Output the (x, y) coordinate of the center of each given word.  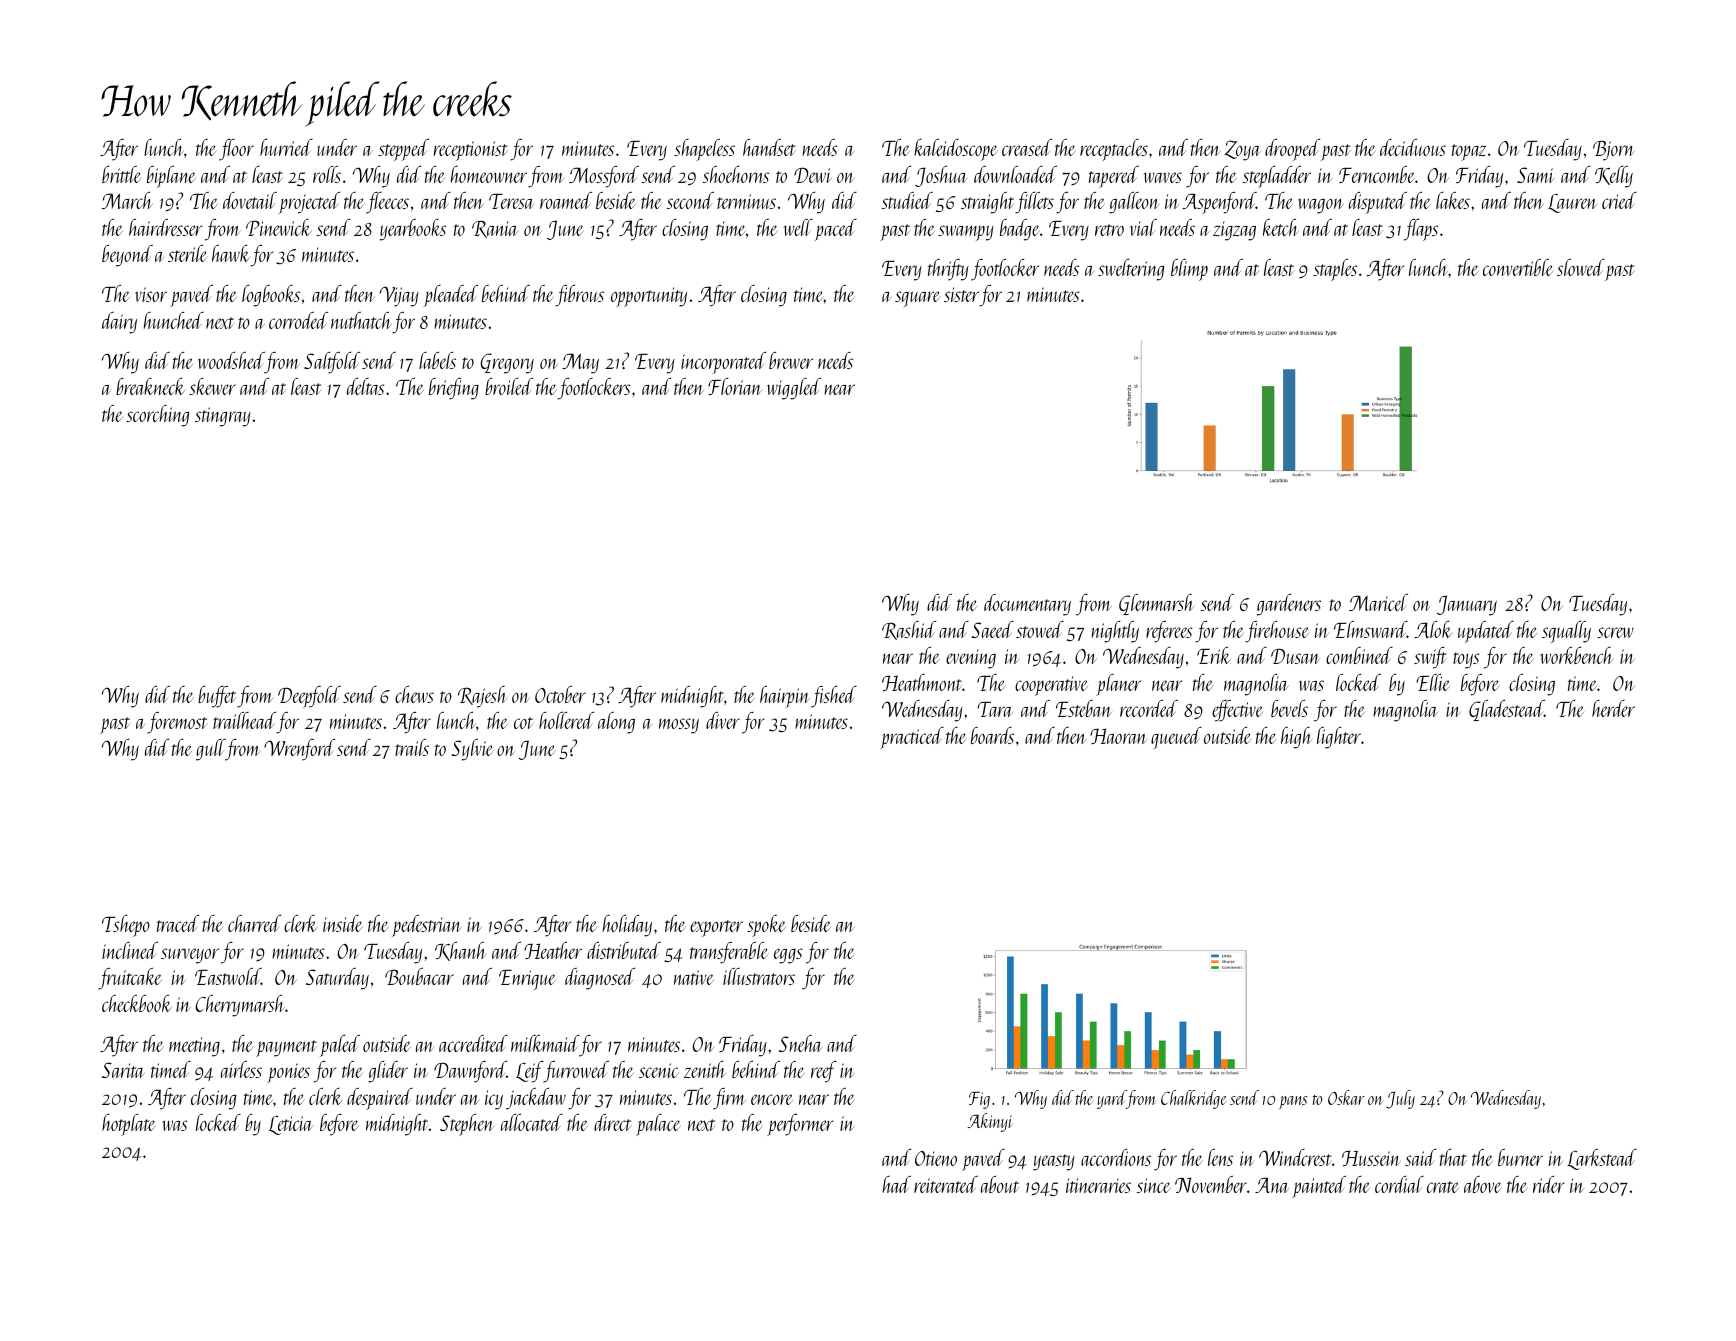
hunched (174, 320)
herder (1613, 708)
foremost (177, 723)
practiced (912, 738)
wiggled (794, 389)
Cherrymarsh (240, 1006)
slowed (1581, 267)
